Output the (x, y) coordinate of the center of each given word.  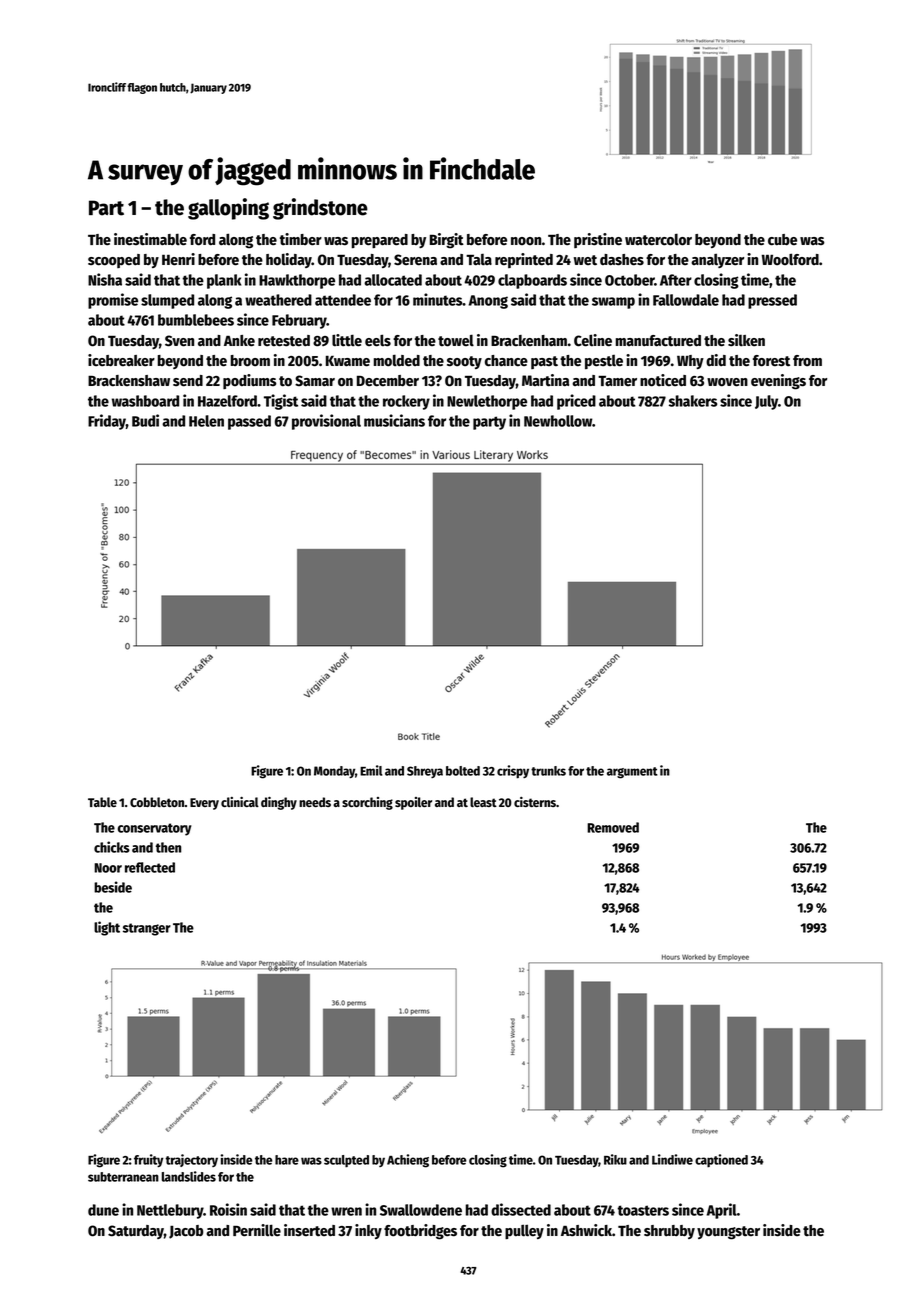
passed (249, 422)
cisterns (535, 802)
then (168, 847)
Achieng (408, 1161)
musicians (394, 420)
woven (727, 382)
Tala (479, 260)
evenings (778, 382)
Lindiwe (672, 1159)
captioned (721, 1160)
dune (103, 1210)
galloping (228, 209)
